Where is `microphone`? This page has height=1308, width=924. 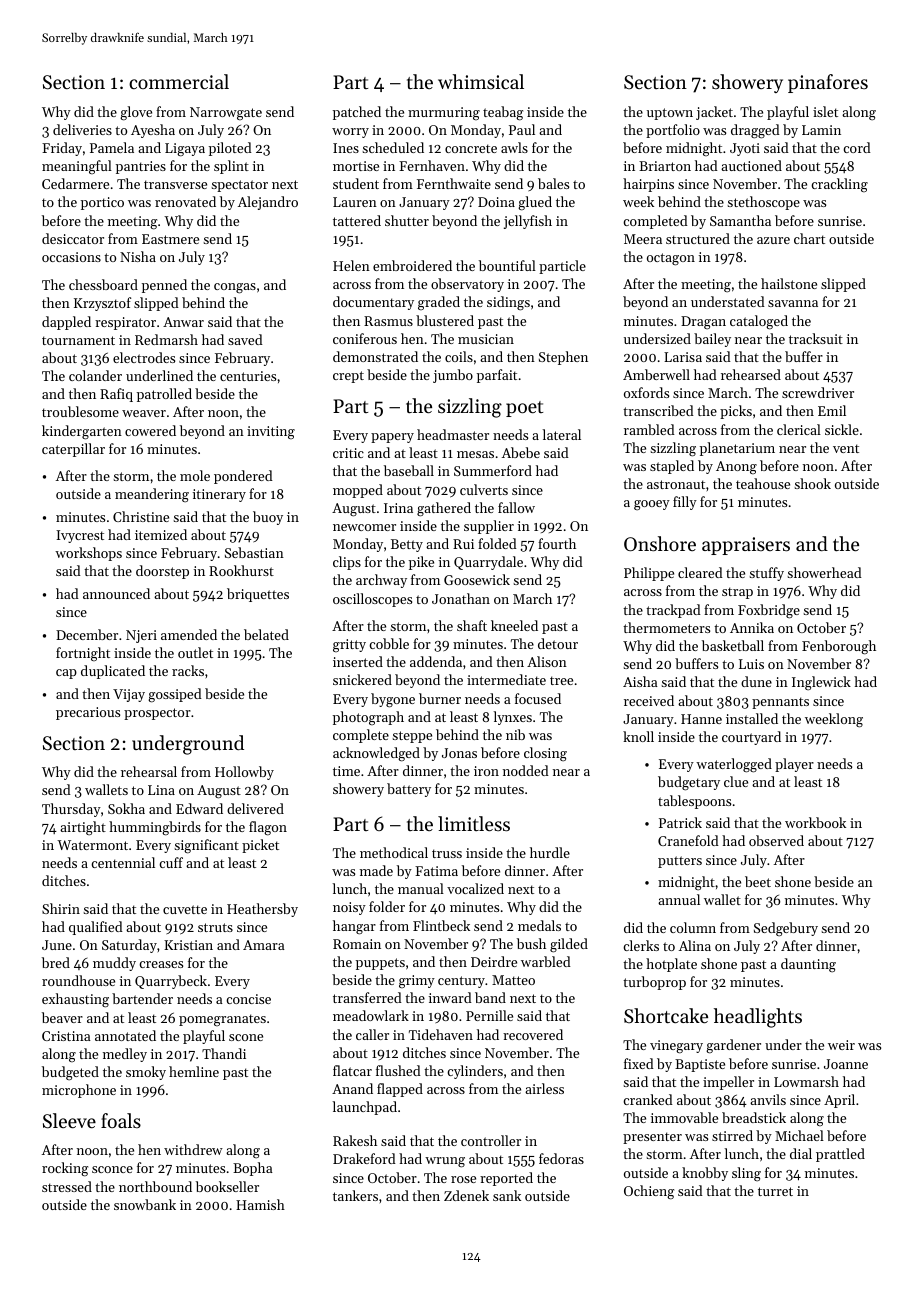 microphone is located at coordinates (79, 1091).
